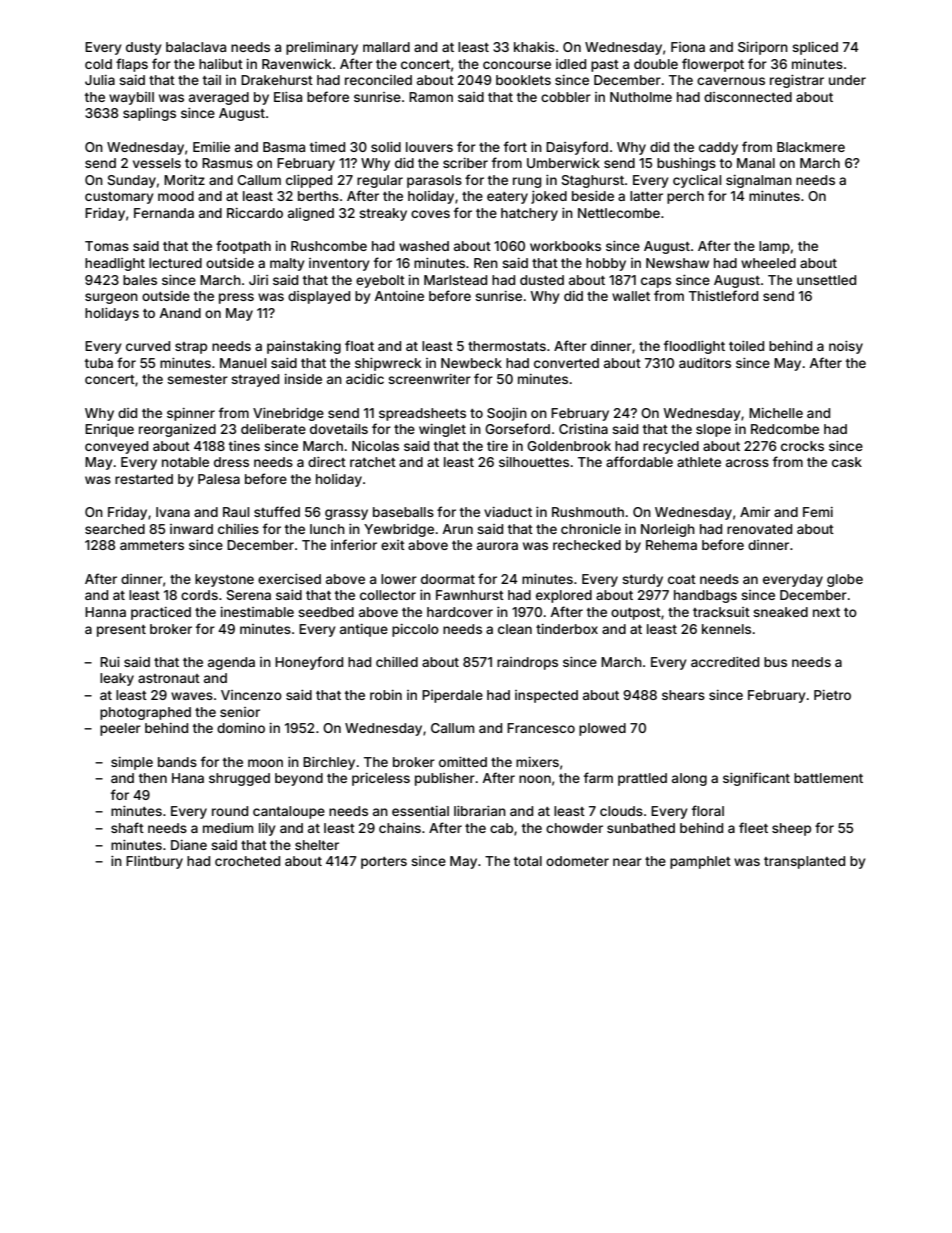 The width and height of the image is (952, 1233). I want to click on waybill, so click(131, 98).
